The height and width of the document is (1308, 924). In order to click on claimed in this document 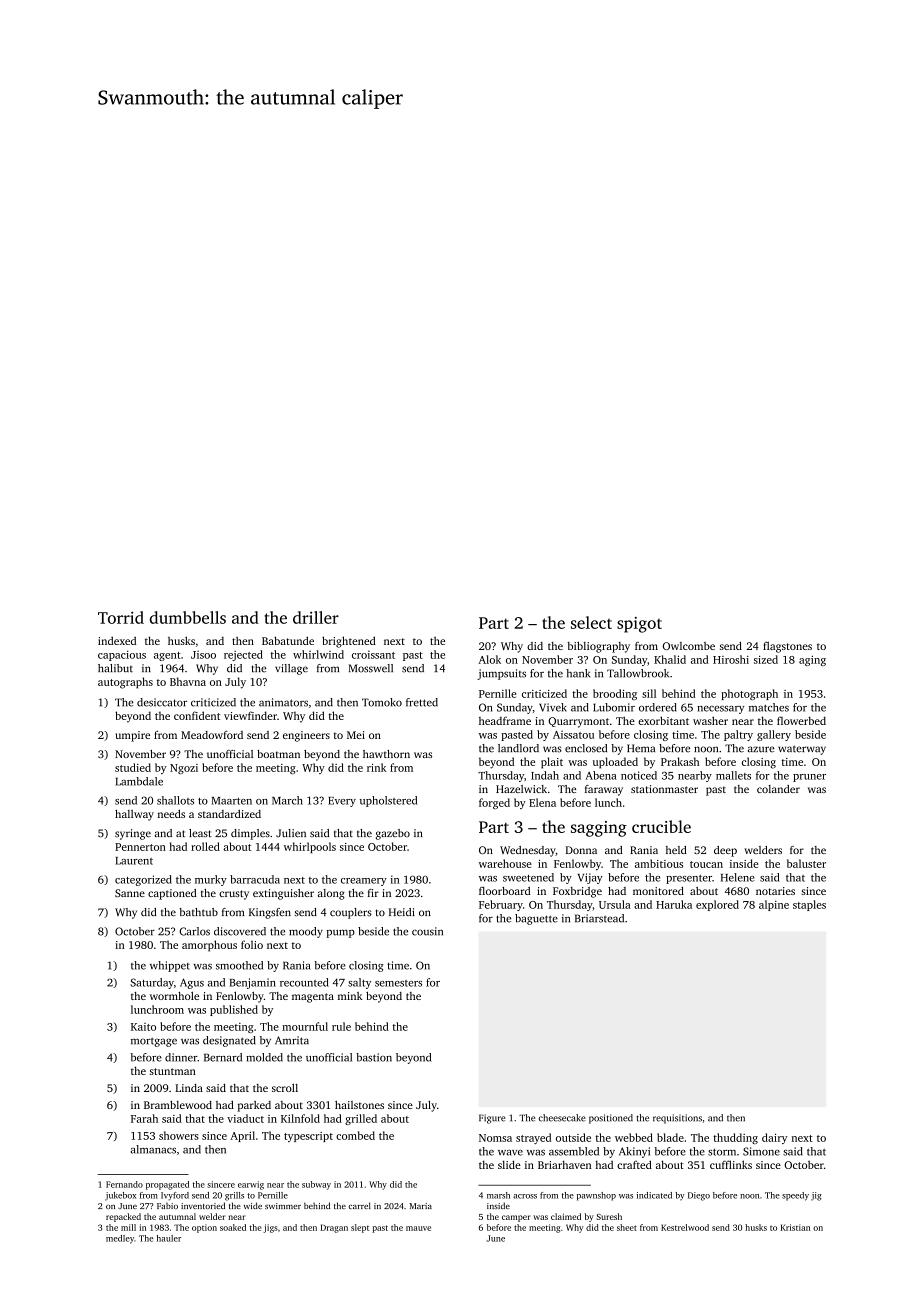, I will do `click(566, 1216)`.
